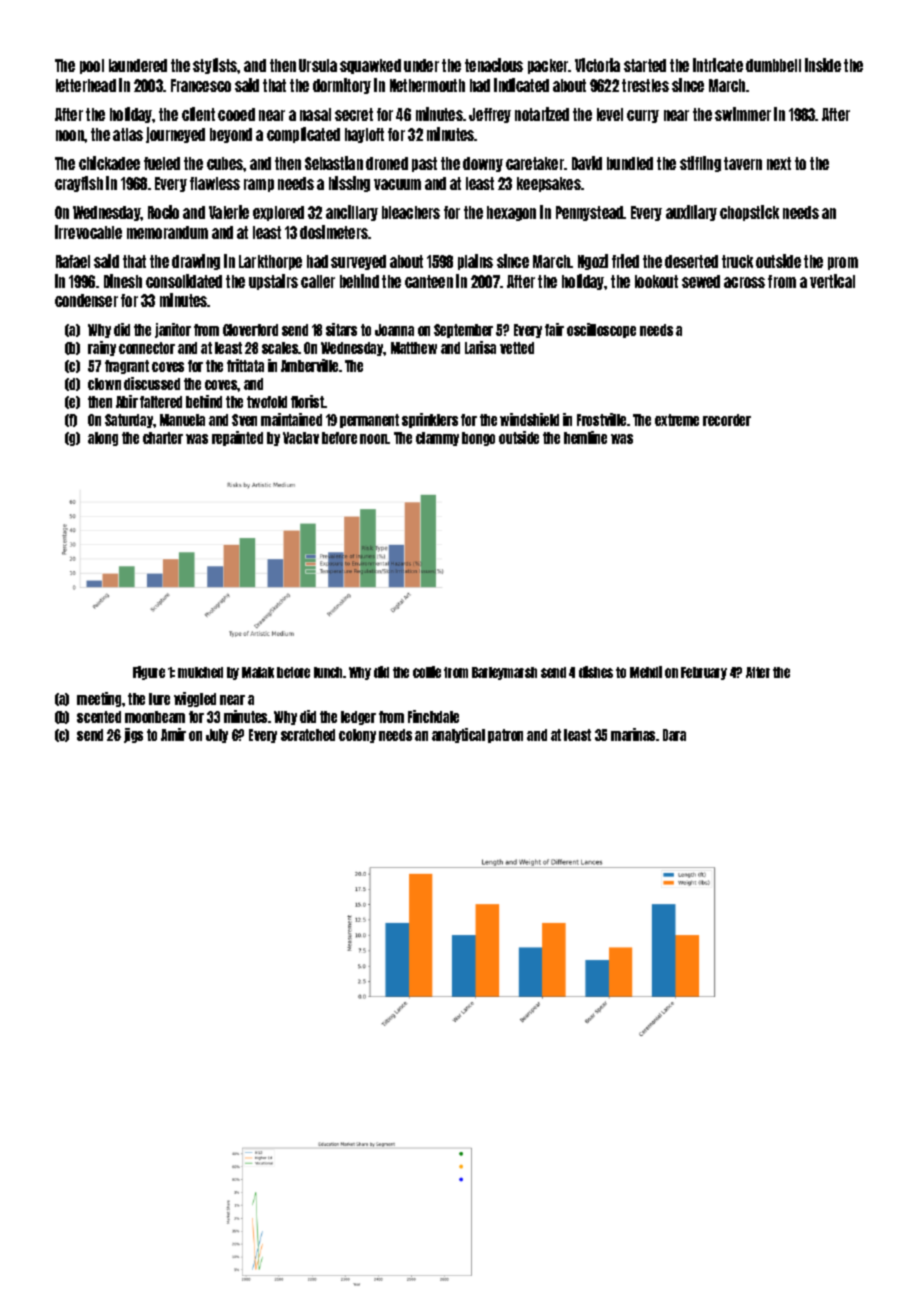 This screenshot has height=1308, width=924. What do you see at coordinates (701, 281) in the screenshot?
I see `sewed` at bounding box center [701, 281].
